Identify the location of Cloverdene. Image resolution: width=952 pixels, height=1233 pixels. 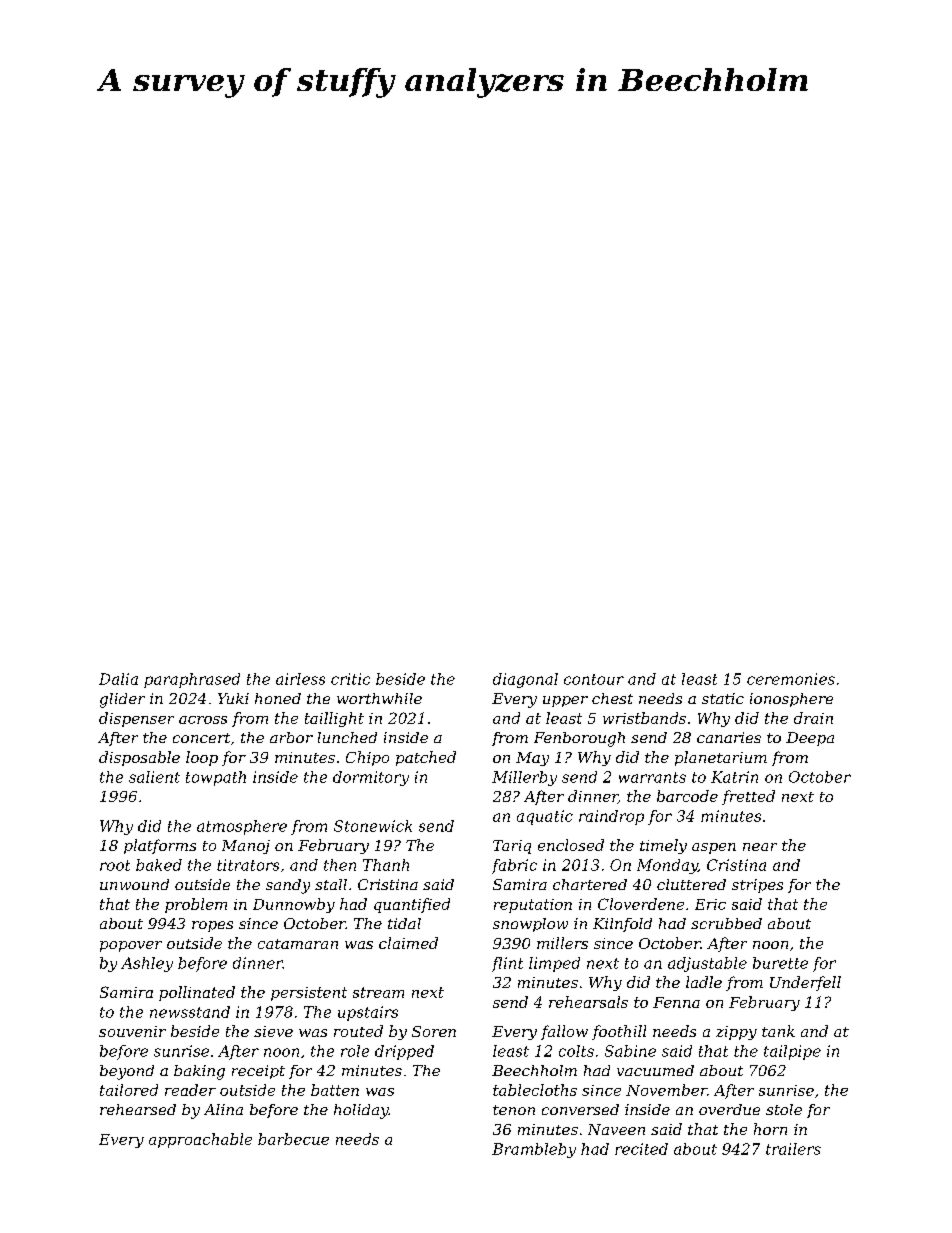
(641, 904).
